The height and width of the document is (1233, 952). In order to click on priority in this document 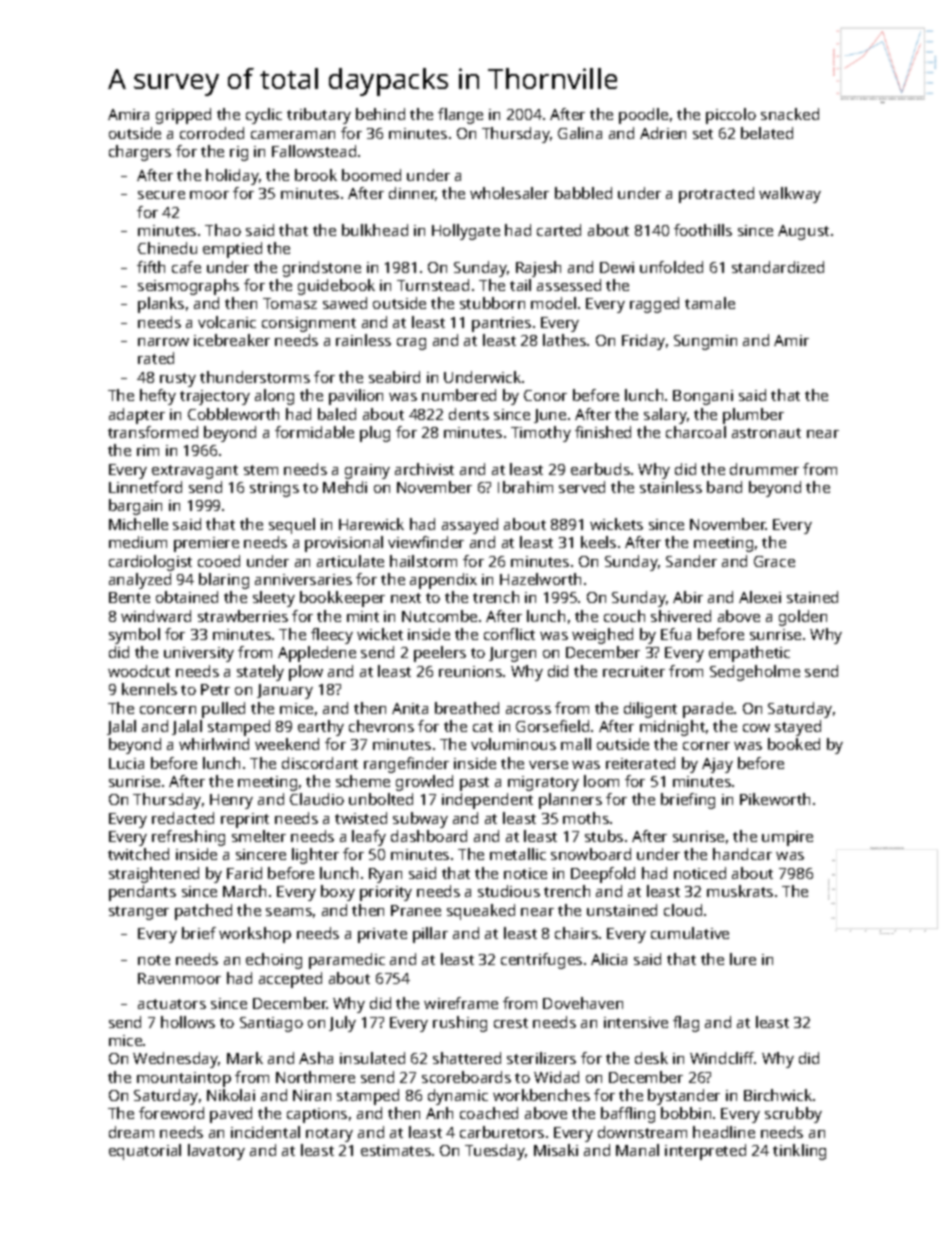, I will do `click(386, 893)`.
